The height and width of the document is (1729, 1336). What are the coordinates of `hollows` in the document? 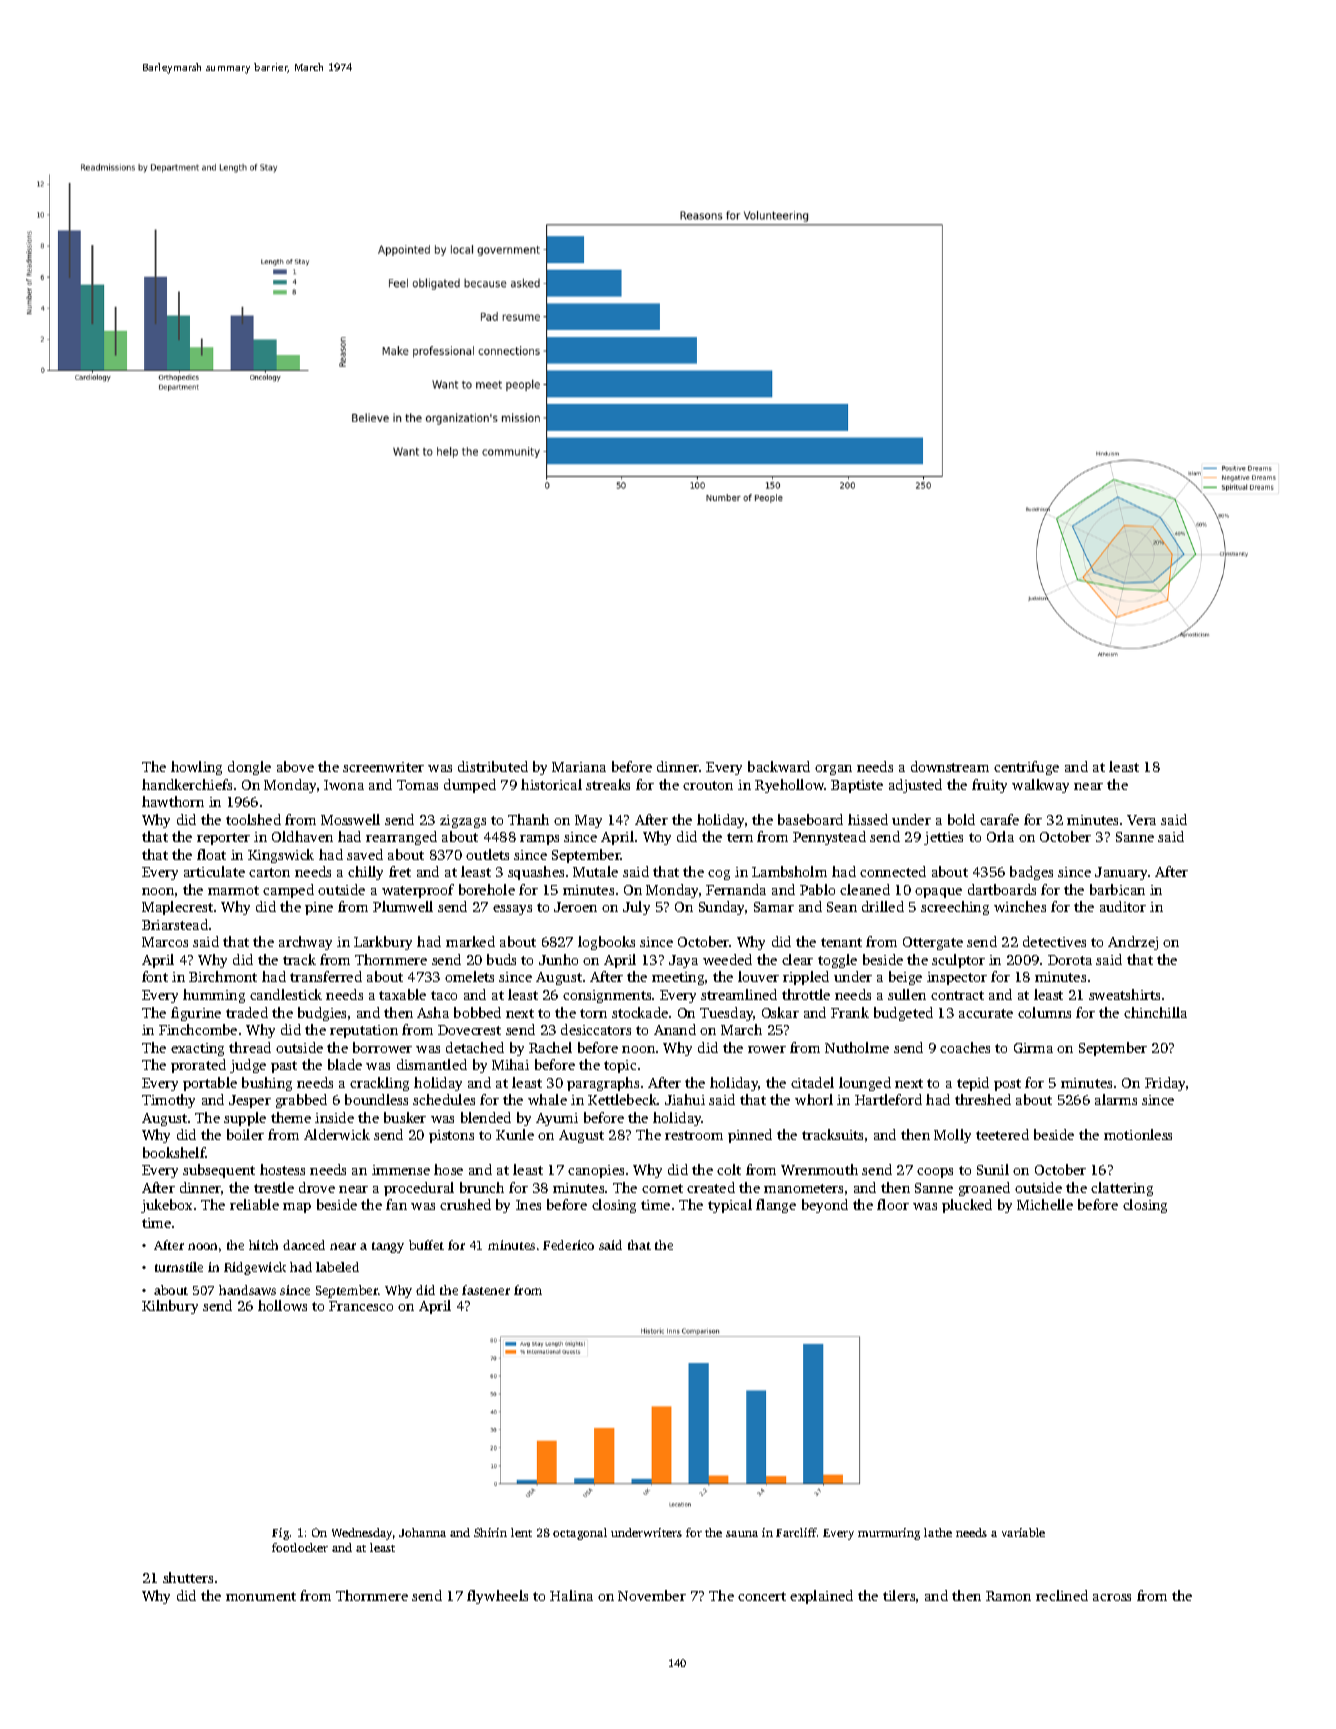 It's located at (282, 1305).
